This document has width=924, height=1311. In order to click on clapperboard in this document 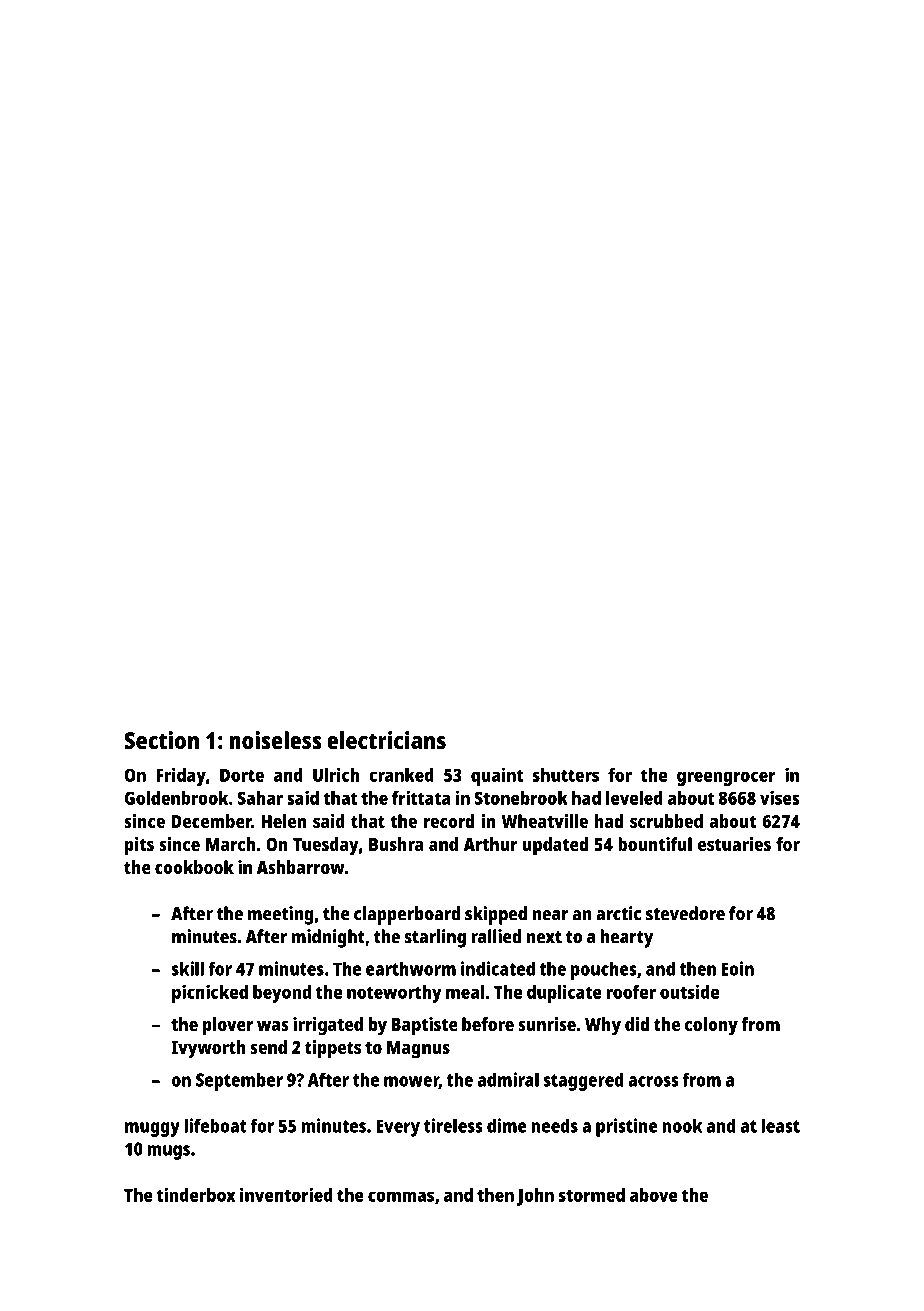, I will do `click(407, 915)`.
